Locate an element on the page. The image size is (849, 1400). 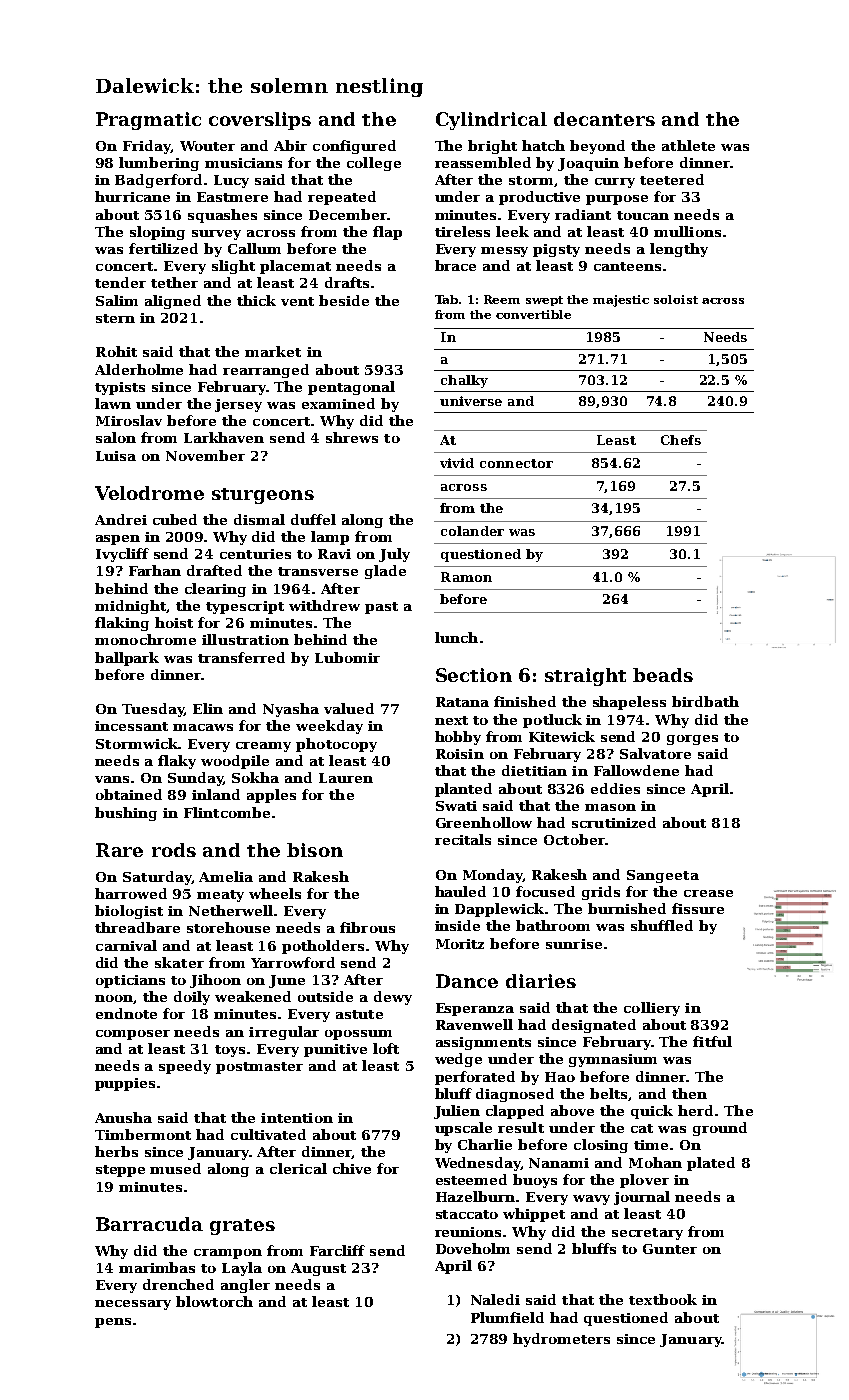
shuffled is located at coordinates (662, 925).
